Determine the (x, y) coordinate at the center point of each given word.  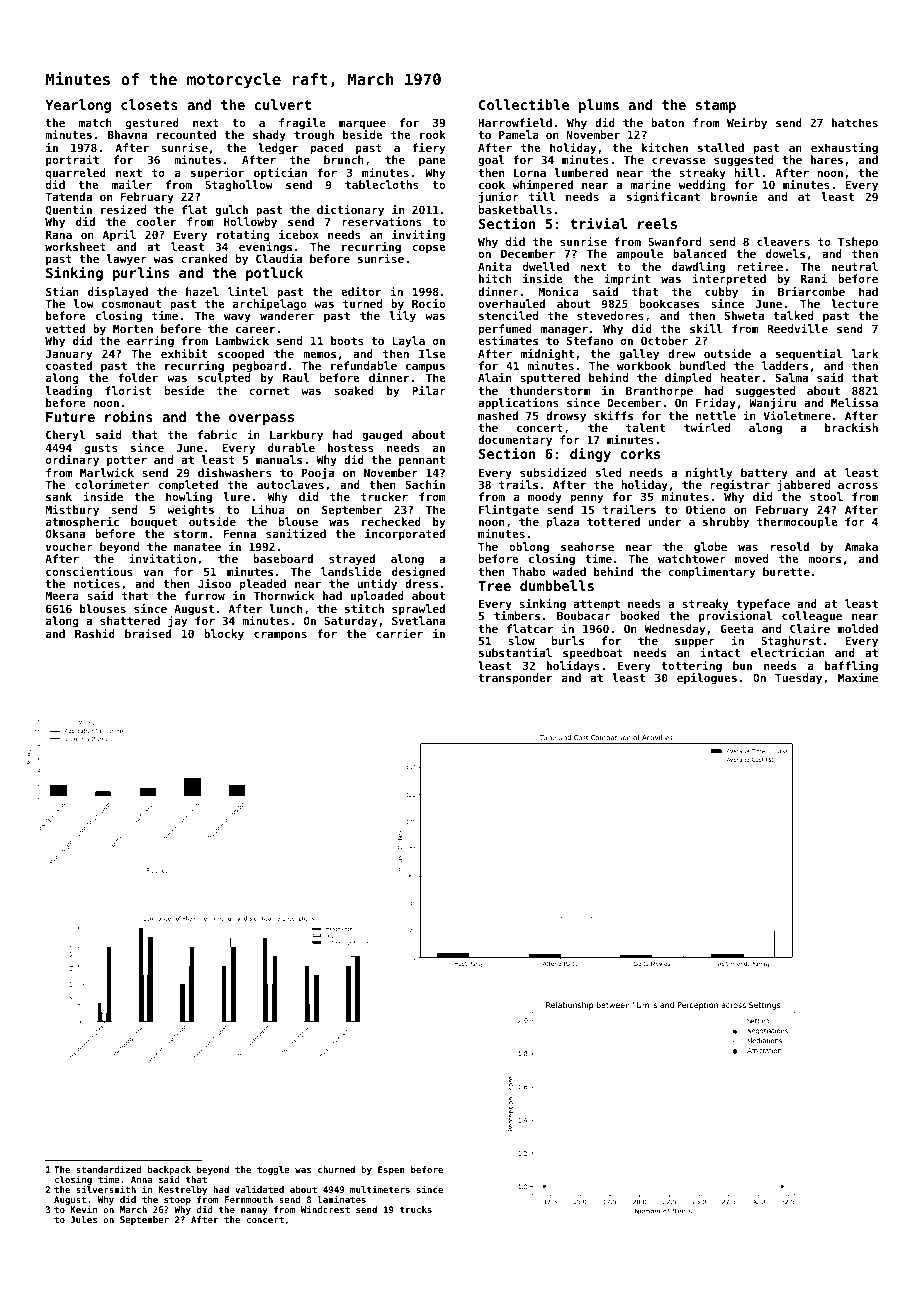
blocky (224, 635)
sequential (809, 355)
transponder (515, 679)
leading (69, 392)
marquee (362, 125)
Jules (84, 1219)
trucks (416, 1209)
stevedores (610, 315)
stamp (716, 106)
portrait (72, 161)
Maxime (858, 677)
